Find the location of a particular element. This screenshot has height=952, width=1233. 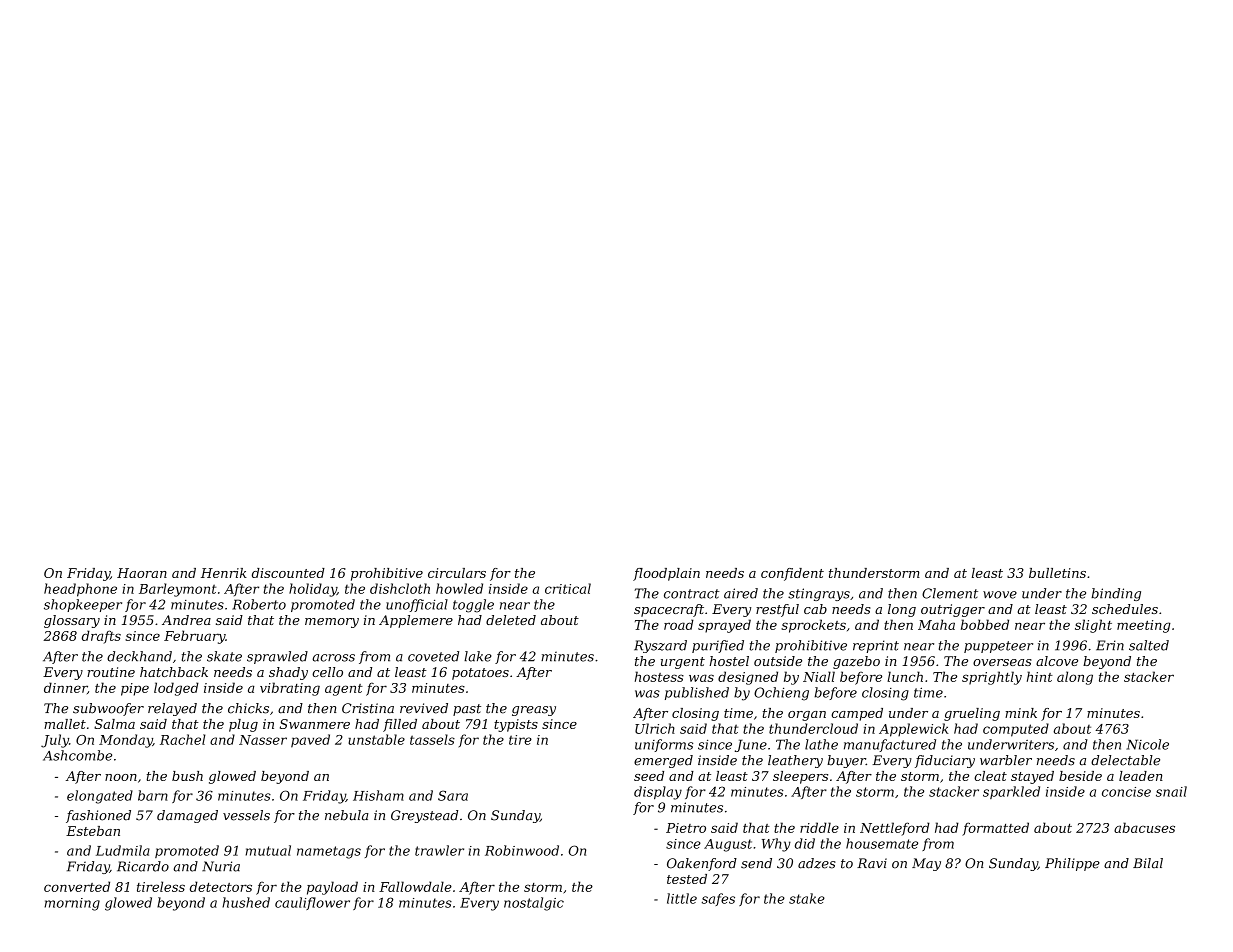

subwoofer is located at coordinates (108, 709).
